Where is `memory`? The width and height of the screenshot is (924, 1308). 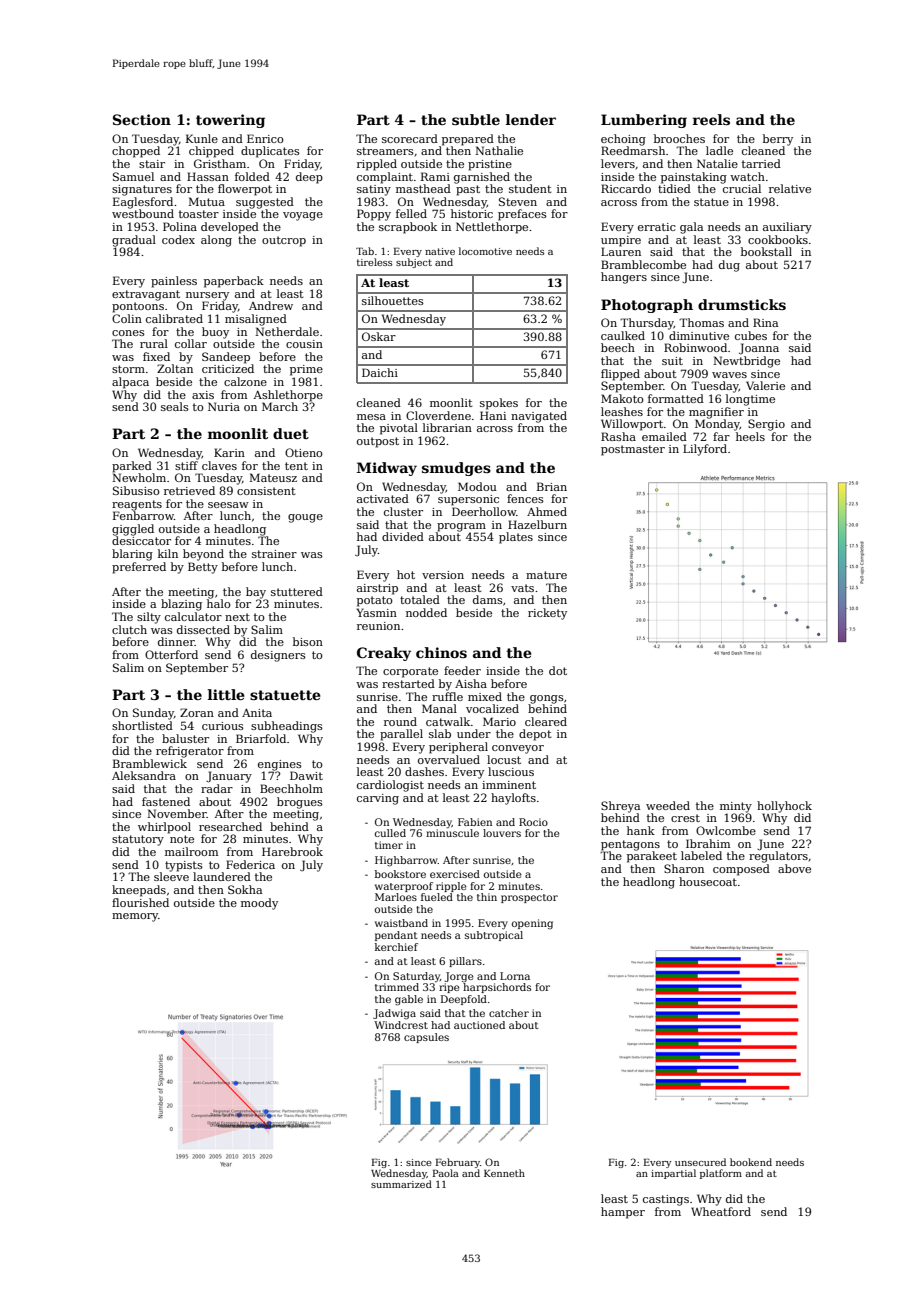
memory is located at coordinates (135, 917).
